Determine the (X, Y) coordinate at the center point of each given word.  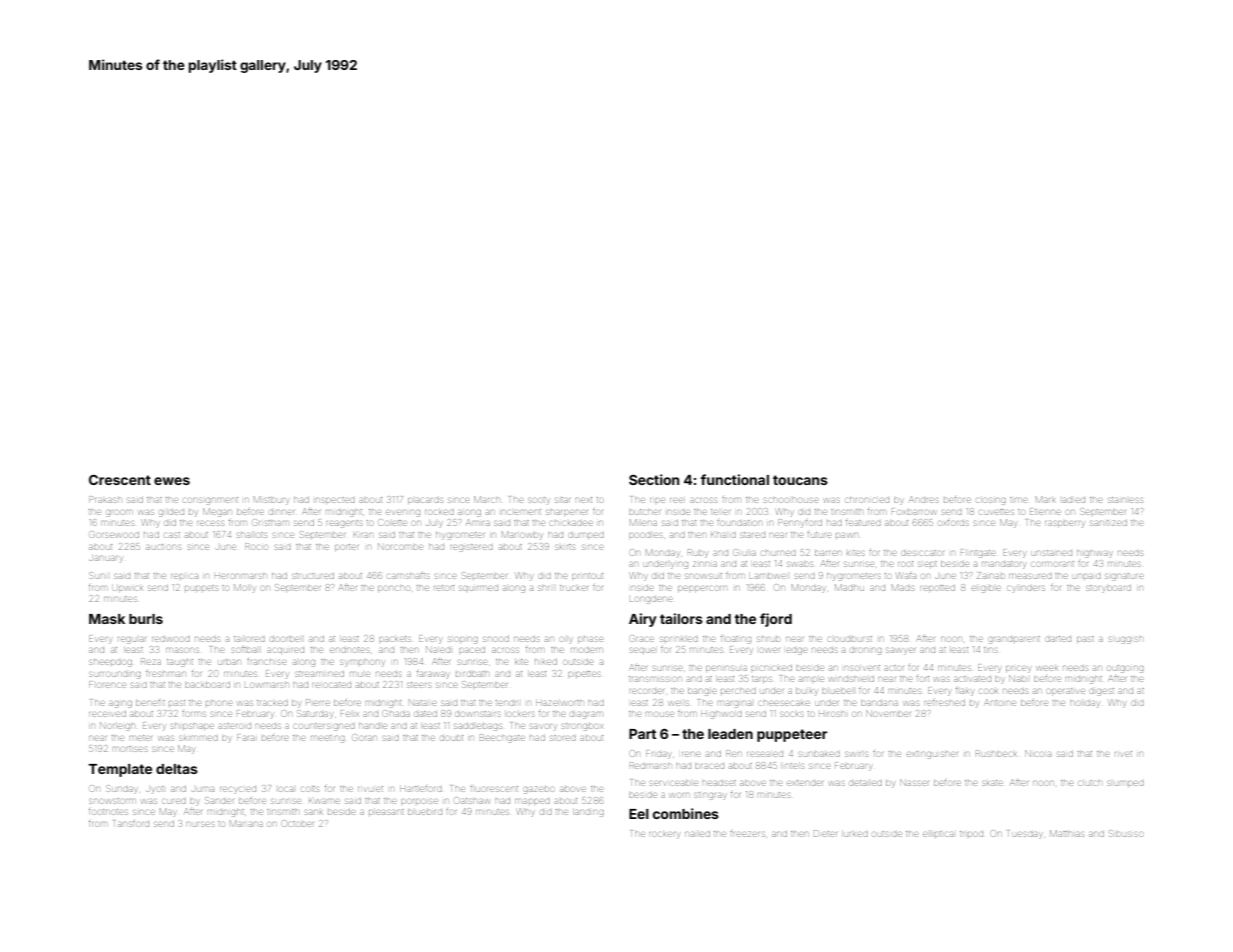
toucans (800, 480)
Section (654, 479)
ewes (172, 481)
